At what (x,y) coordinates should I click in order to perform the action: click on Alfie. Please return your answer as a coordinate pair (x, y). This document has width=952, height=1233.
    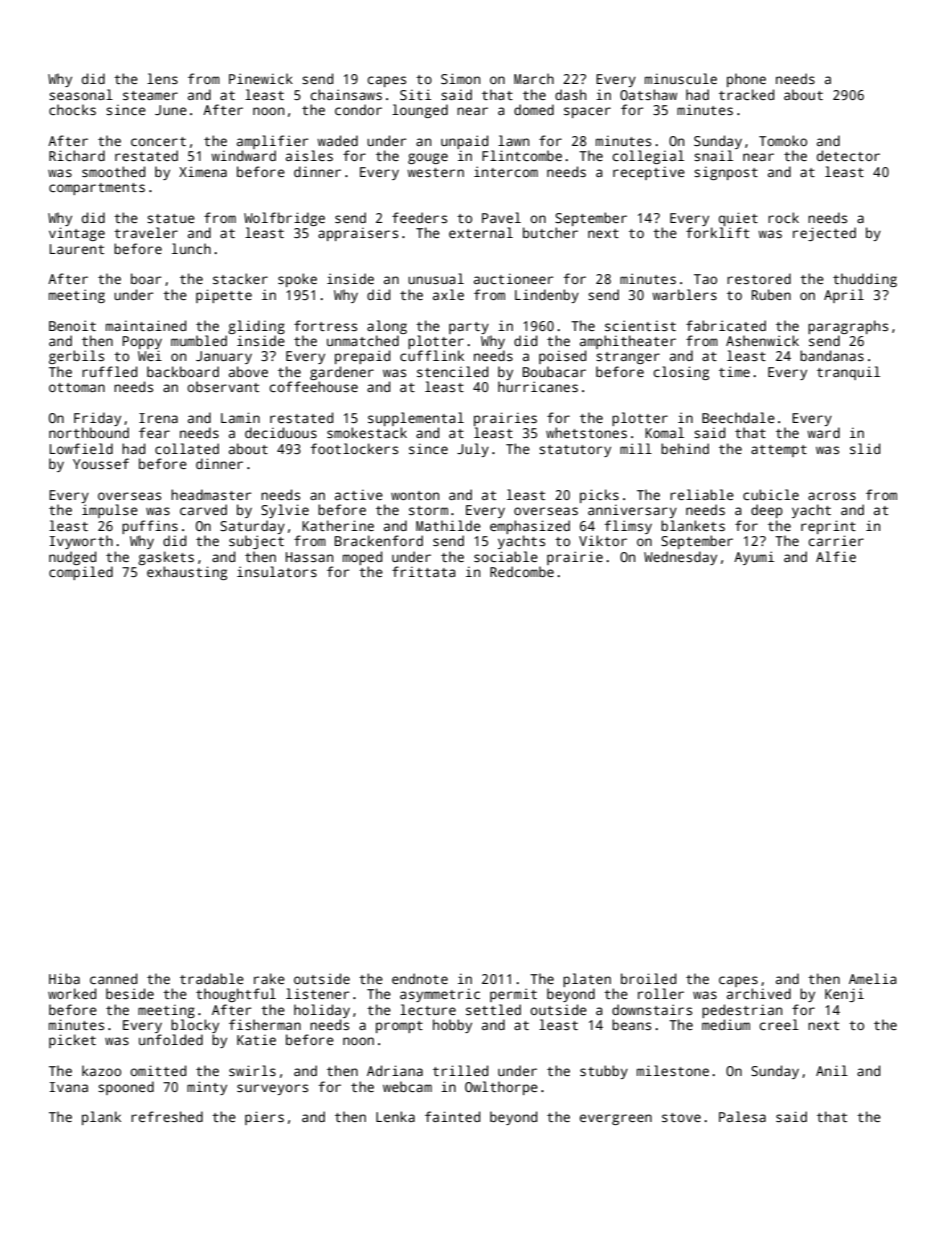
    Looking at the image, I should click on (836, 556).
